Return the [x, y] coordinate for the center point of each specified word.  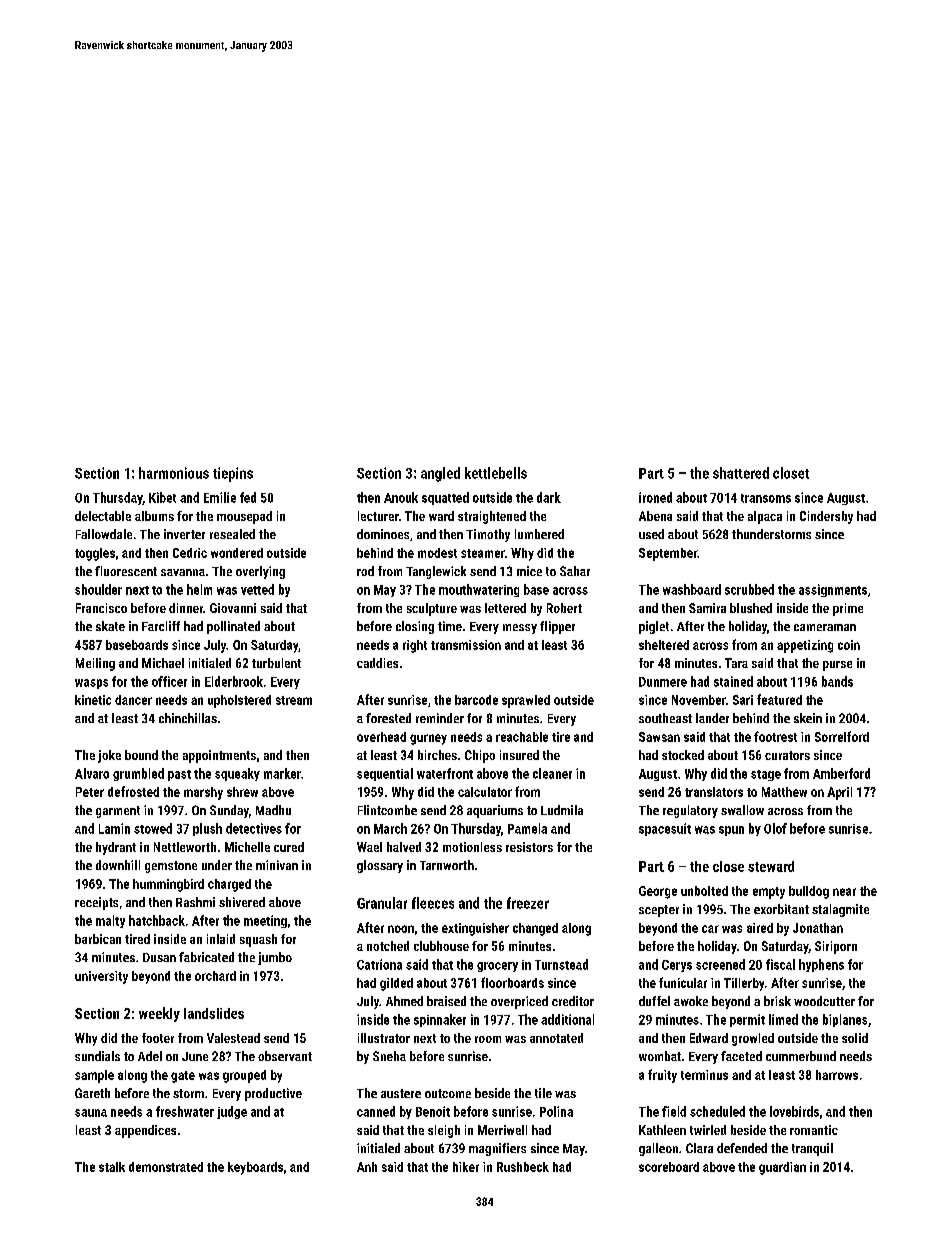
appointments [219, 756]
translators [714, 792]
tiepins [233, 474]
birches [437, 755]
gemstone [171, 867]
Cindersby [826, 517]
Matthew [784, 792]
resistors [529, 847]
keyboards [255, 1168]
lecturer [378, 516]
